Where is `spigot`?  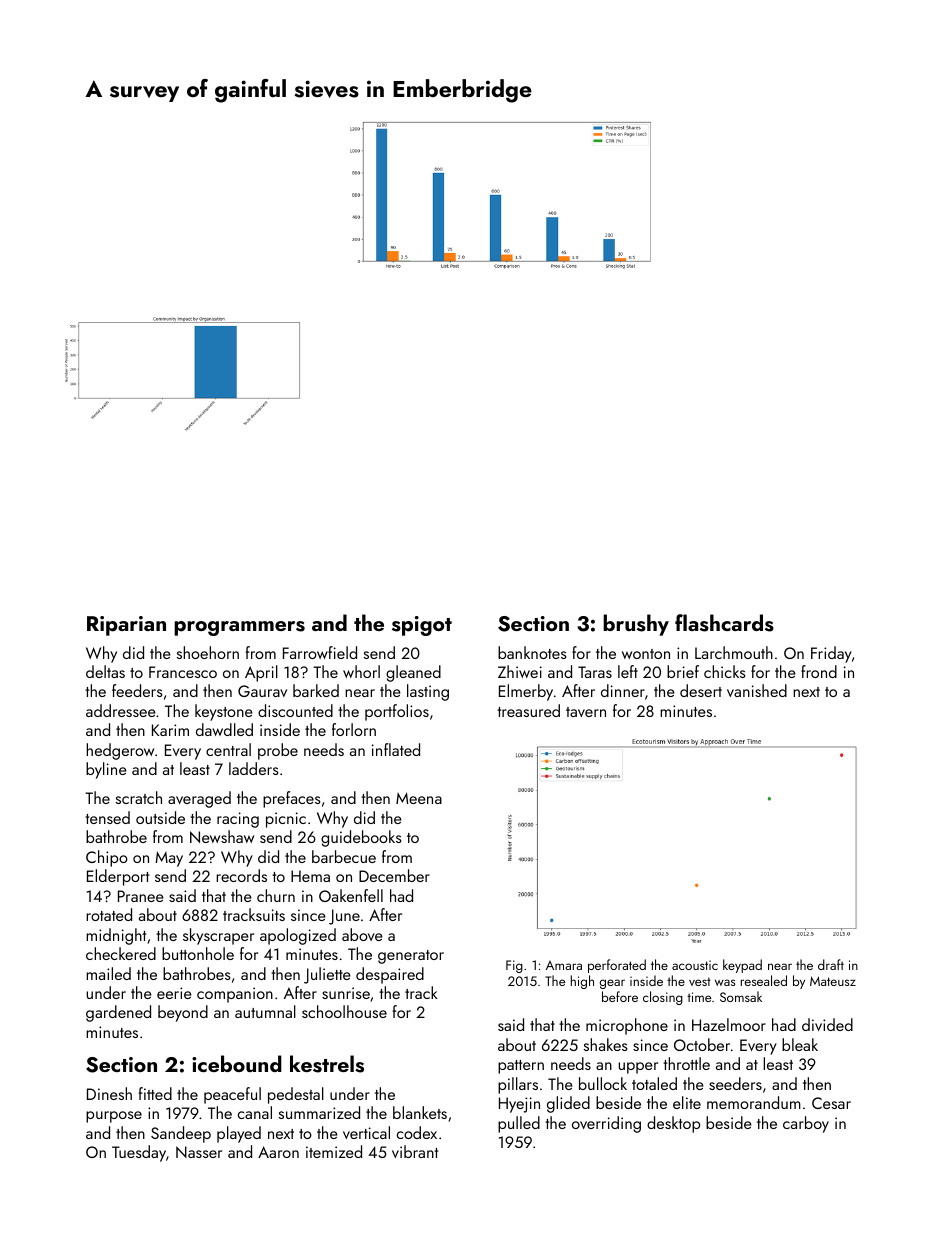
spigot is located at coordinates (422, 626).
